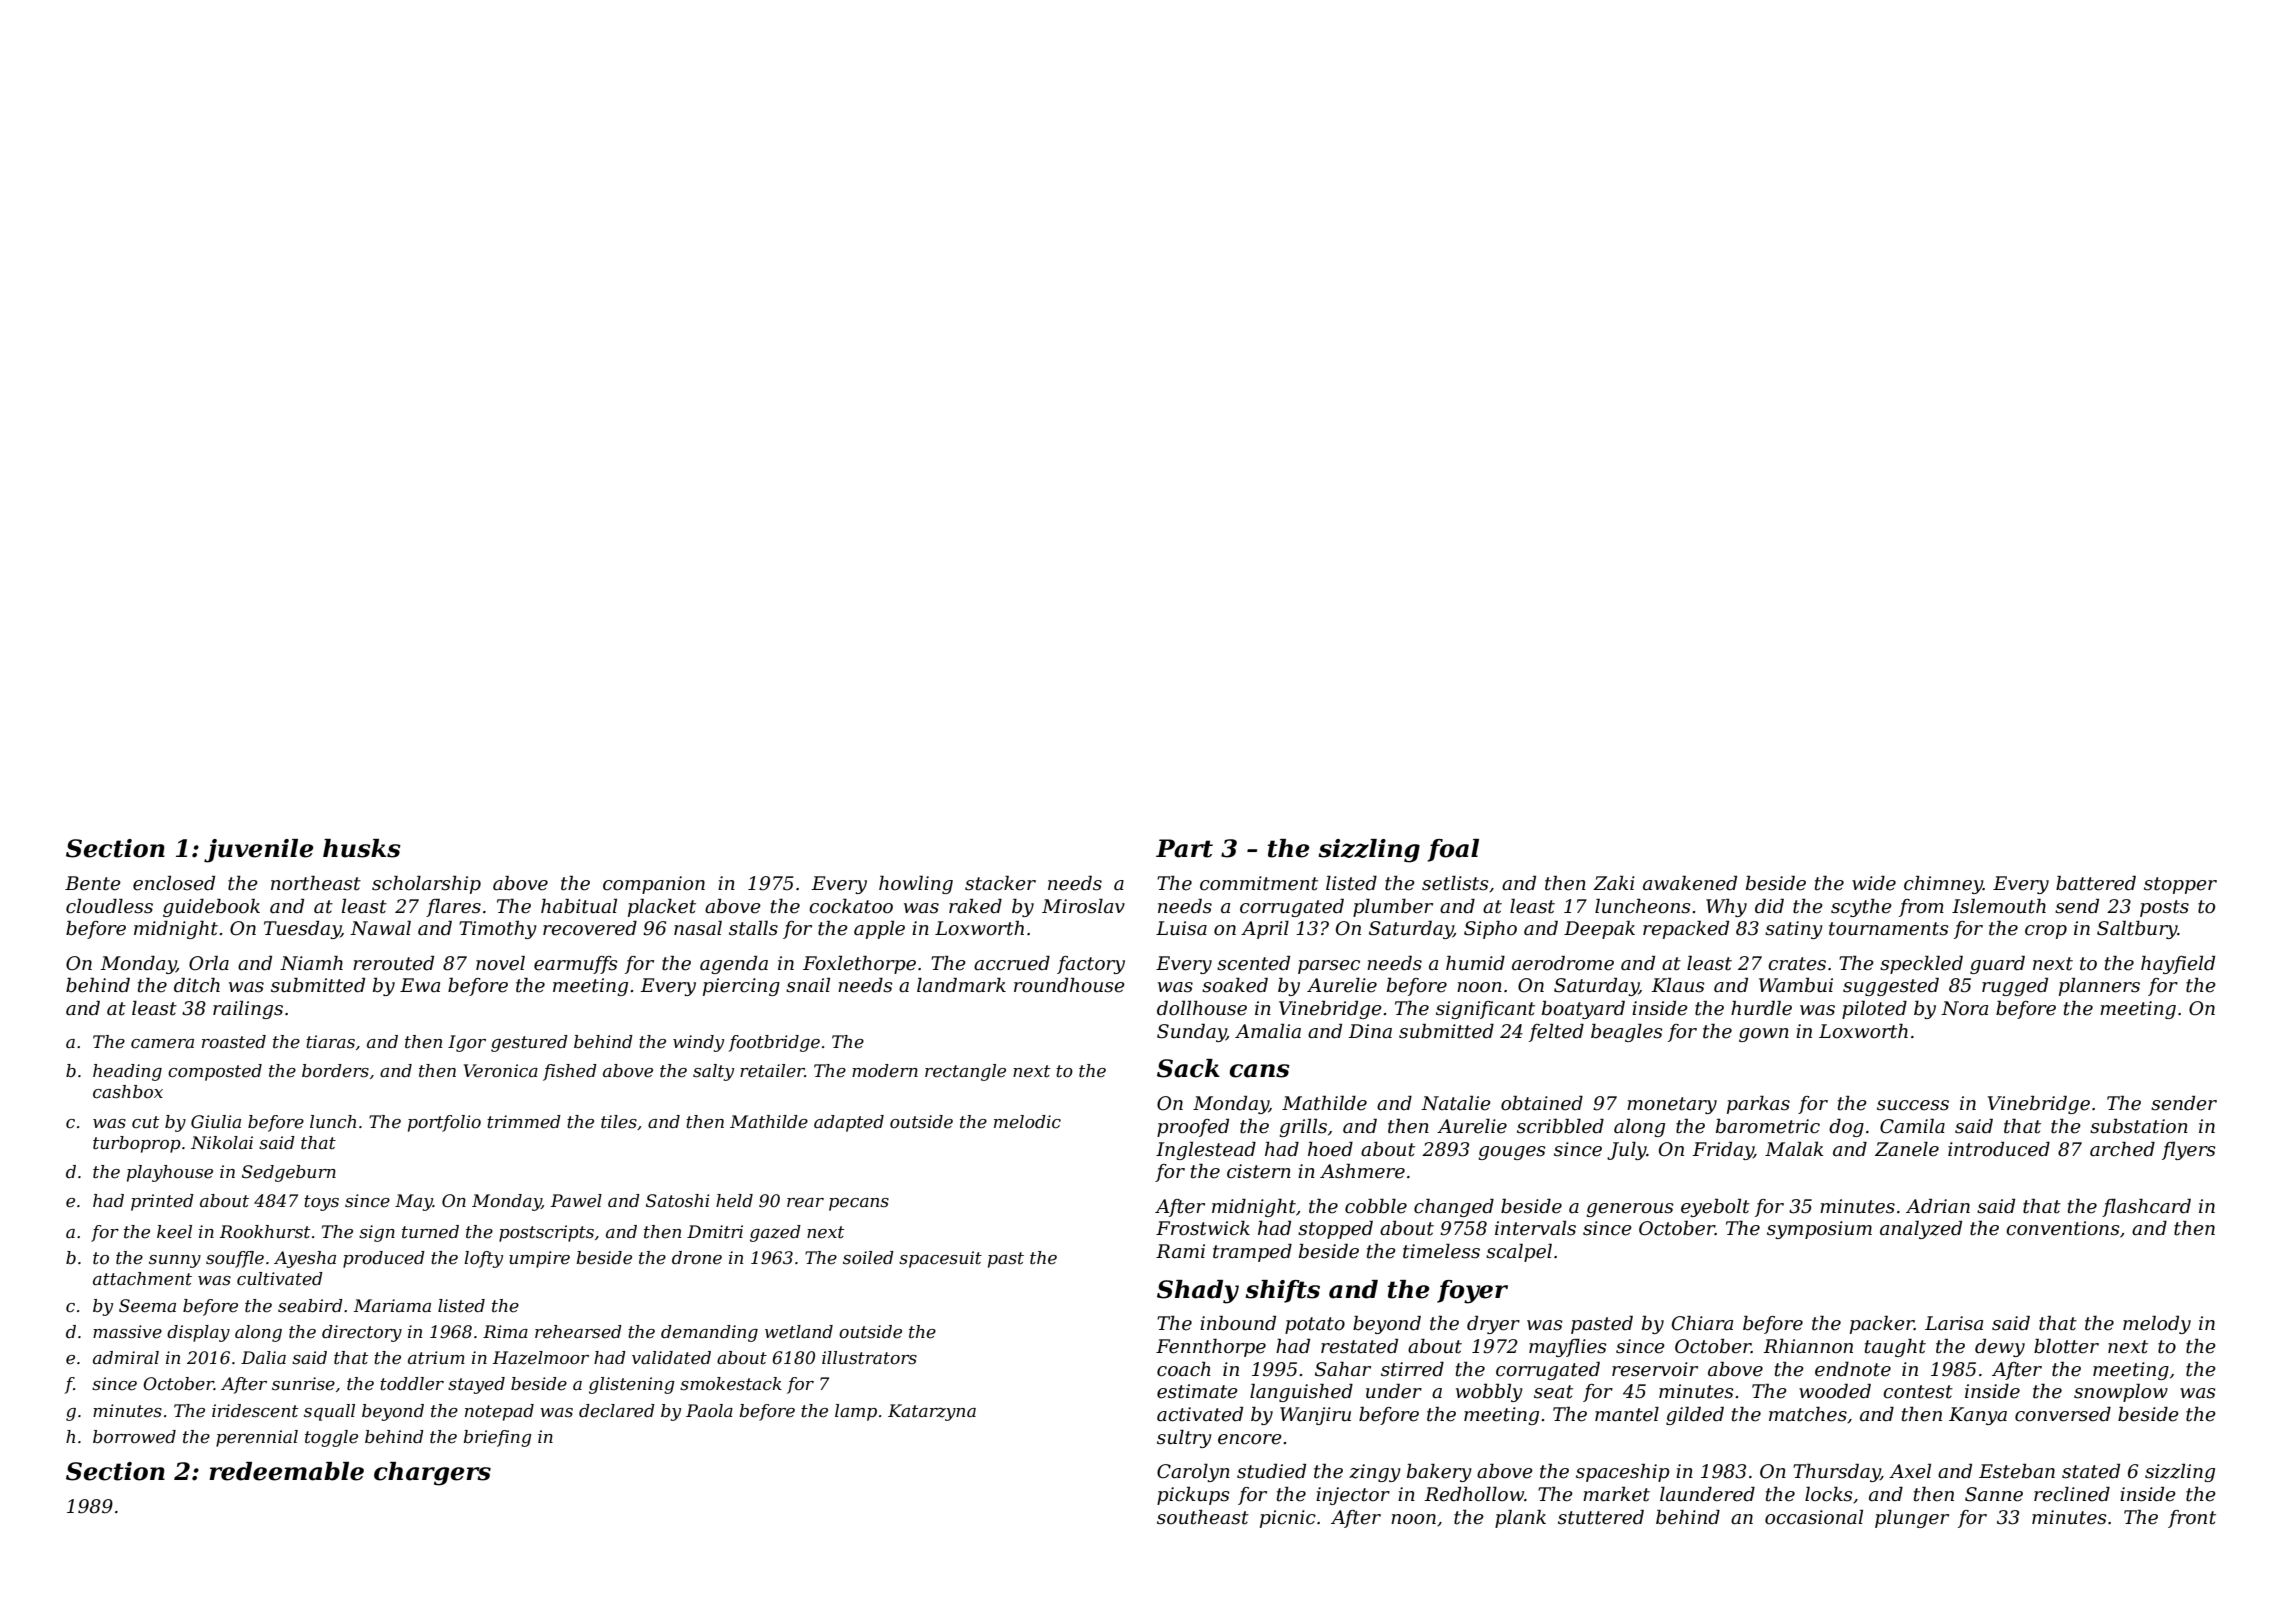 The height and width of the screenshot is (1614, 2282). What do you see at coordinates (432, 1474) in the screenshot?
I see `chargers` at bounding box center [432, 1474].
